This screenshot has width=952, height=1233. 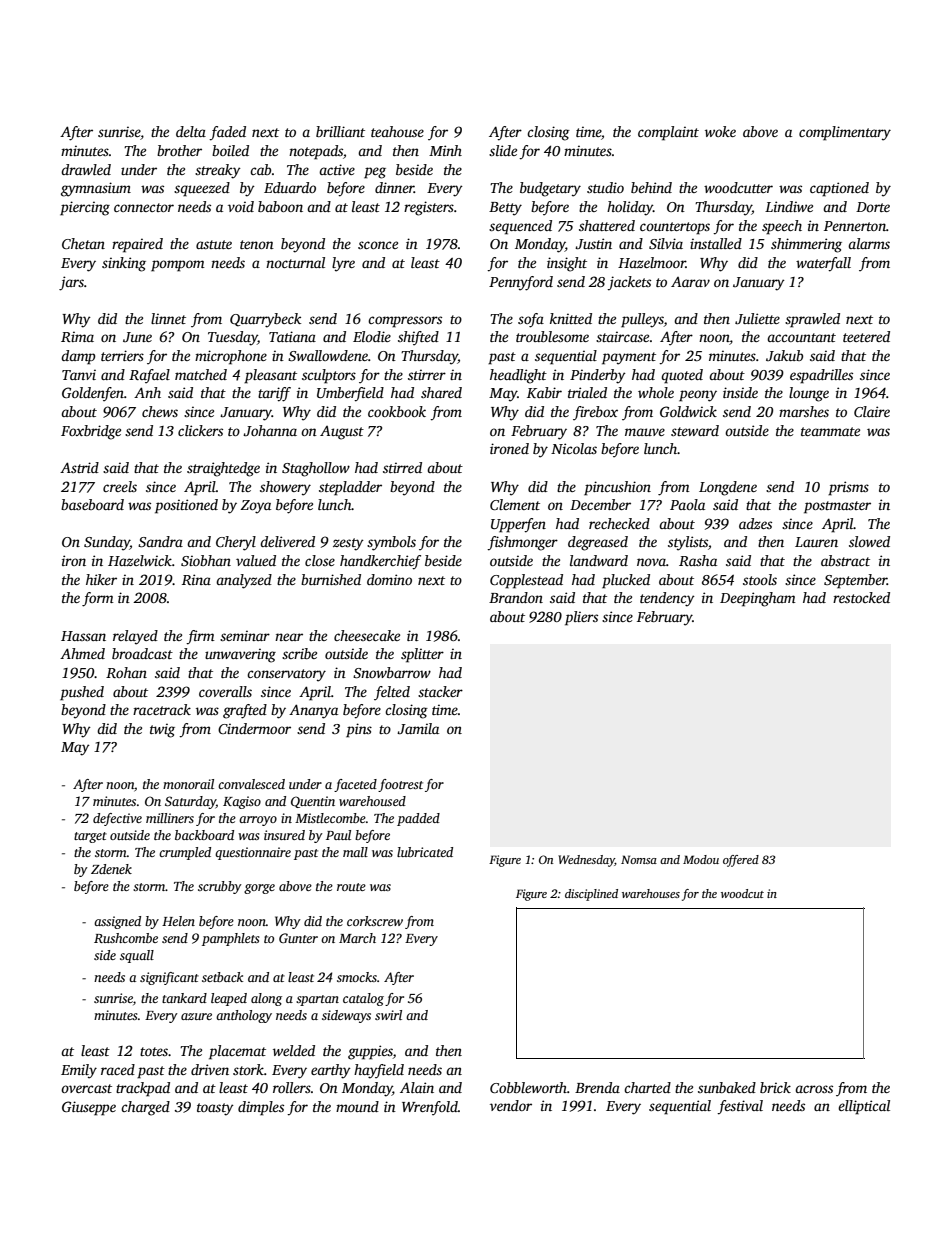 What do you see at coordinates (872, 411) in the screenshot?
I see `Claire` at bounding box center [872, 411].
